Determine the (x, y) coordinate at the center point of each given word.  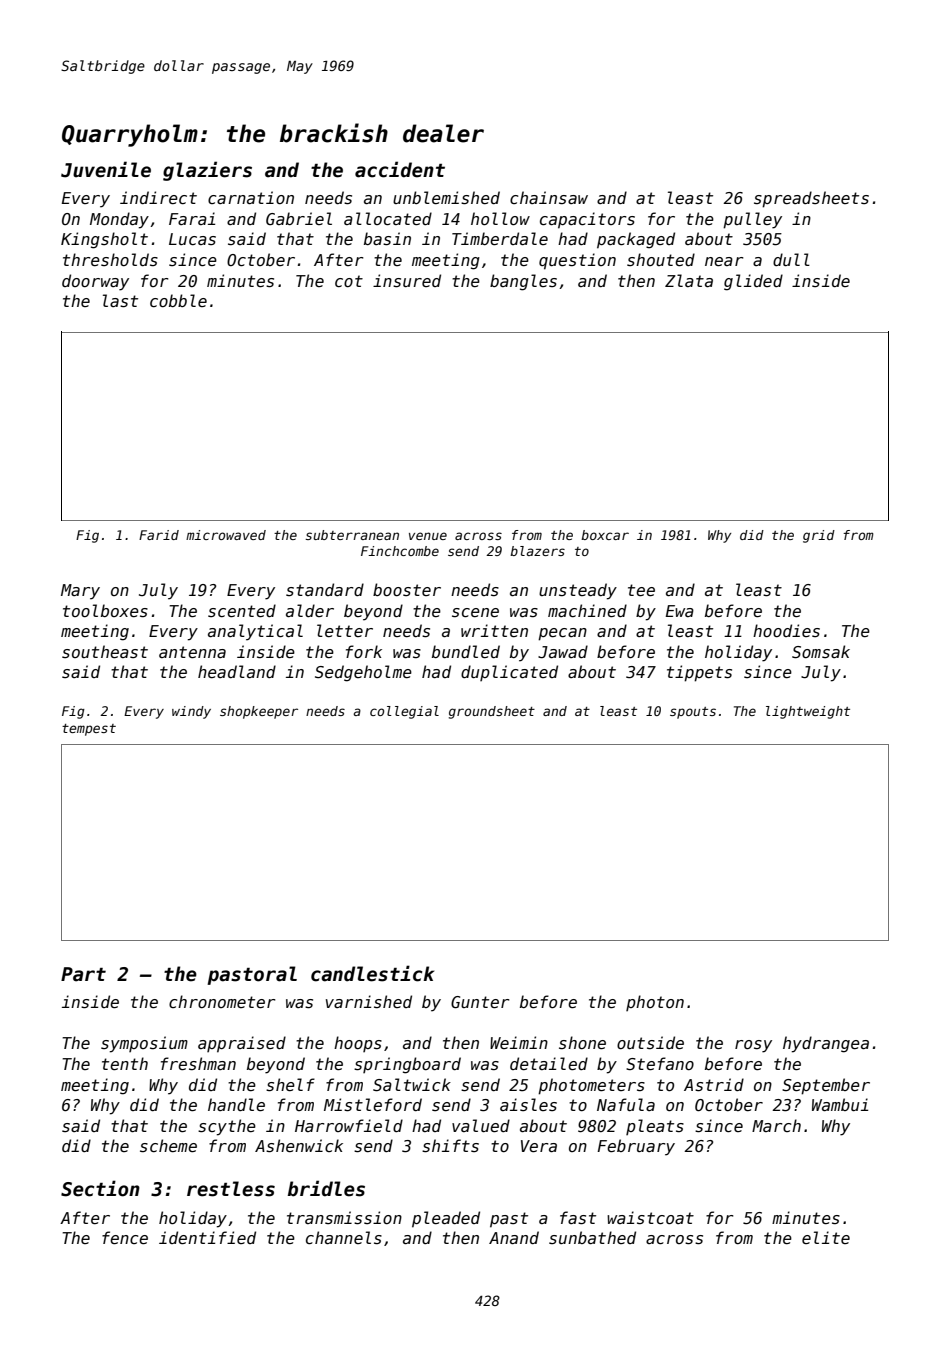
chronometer (222, 1001)
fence (125, 1237)
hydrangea (826, 1044)
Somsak (821, 652)
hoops (358, 1044)
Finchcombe (400, 551)
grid (819, 536)
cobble (178, 300)
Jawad (563, 651)
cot (349, 281)
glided (753, 282)
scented (242, 610)
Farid (159, 535)
